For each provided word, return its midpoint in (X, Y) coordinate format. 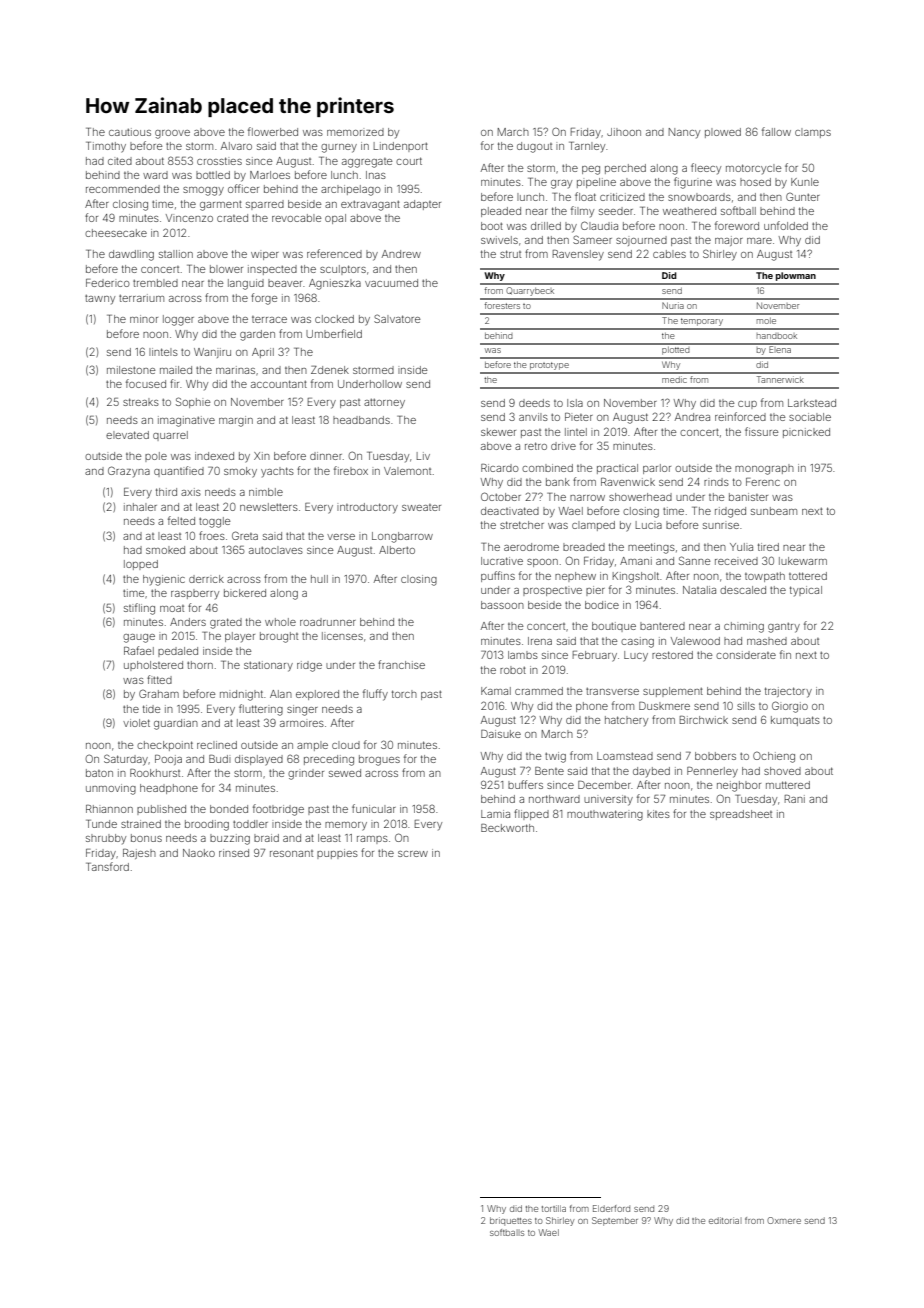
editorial (725, 1220)
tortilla (554, 1208)
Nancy (684, 133)
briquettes (511, 1221)
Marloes (270, 175)
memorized (355, 132)
